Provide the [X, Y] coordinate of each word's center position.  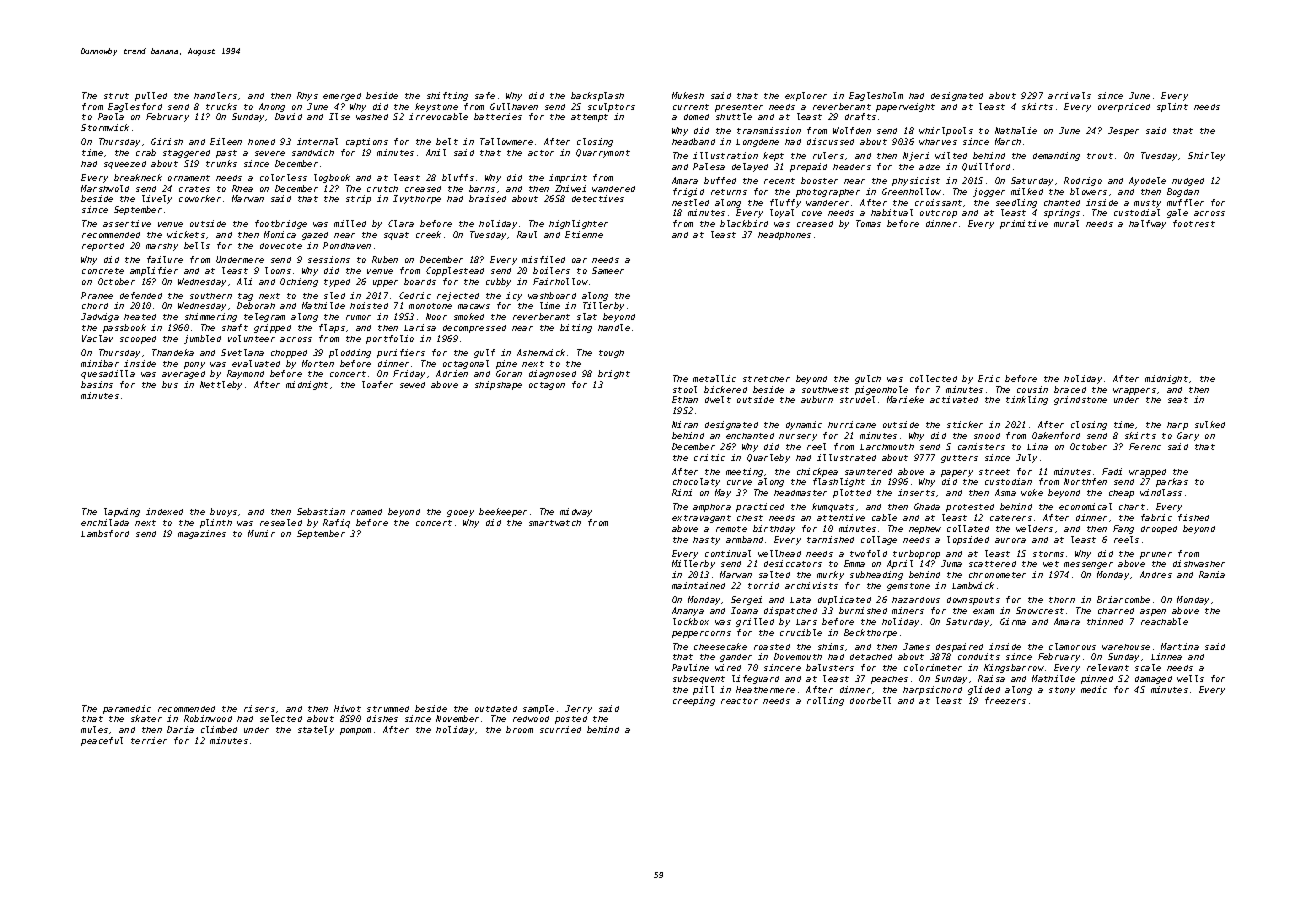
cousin [1032, 389]
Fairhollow [560, 281]
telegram [264, 317]
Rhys [307, 96]
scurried [560, 729]
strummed [388, 709]
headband [693, 141]
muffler [1185, 202]
